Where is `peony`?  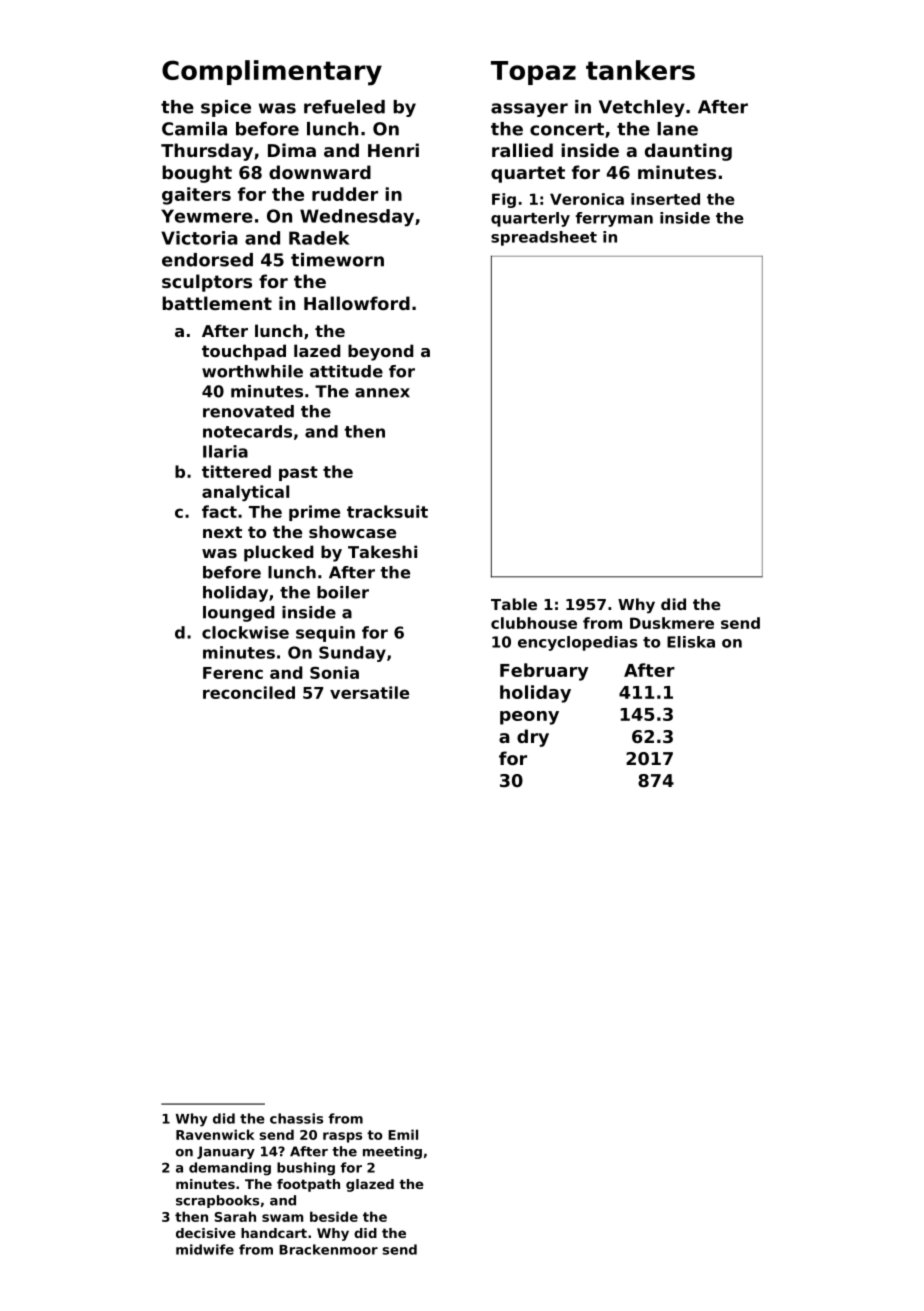 peony is located at coordinates (529, 718).
